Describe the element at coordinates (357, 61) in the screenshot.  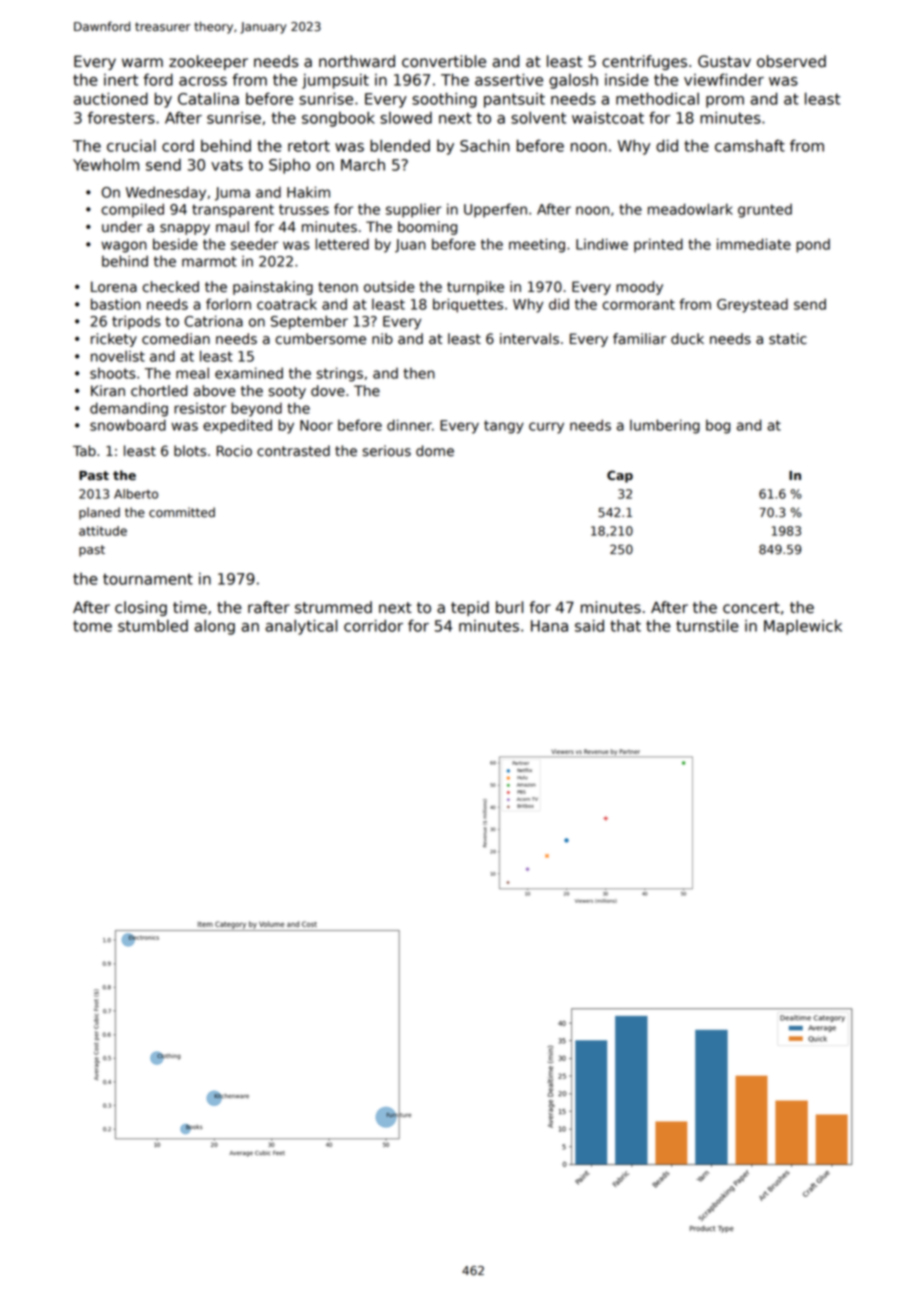
I see `northward` at that location.
